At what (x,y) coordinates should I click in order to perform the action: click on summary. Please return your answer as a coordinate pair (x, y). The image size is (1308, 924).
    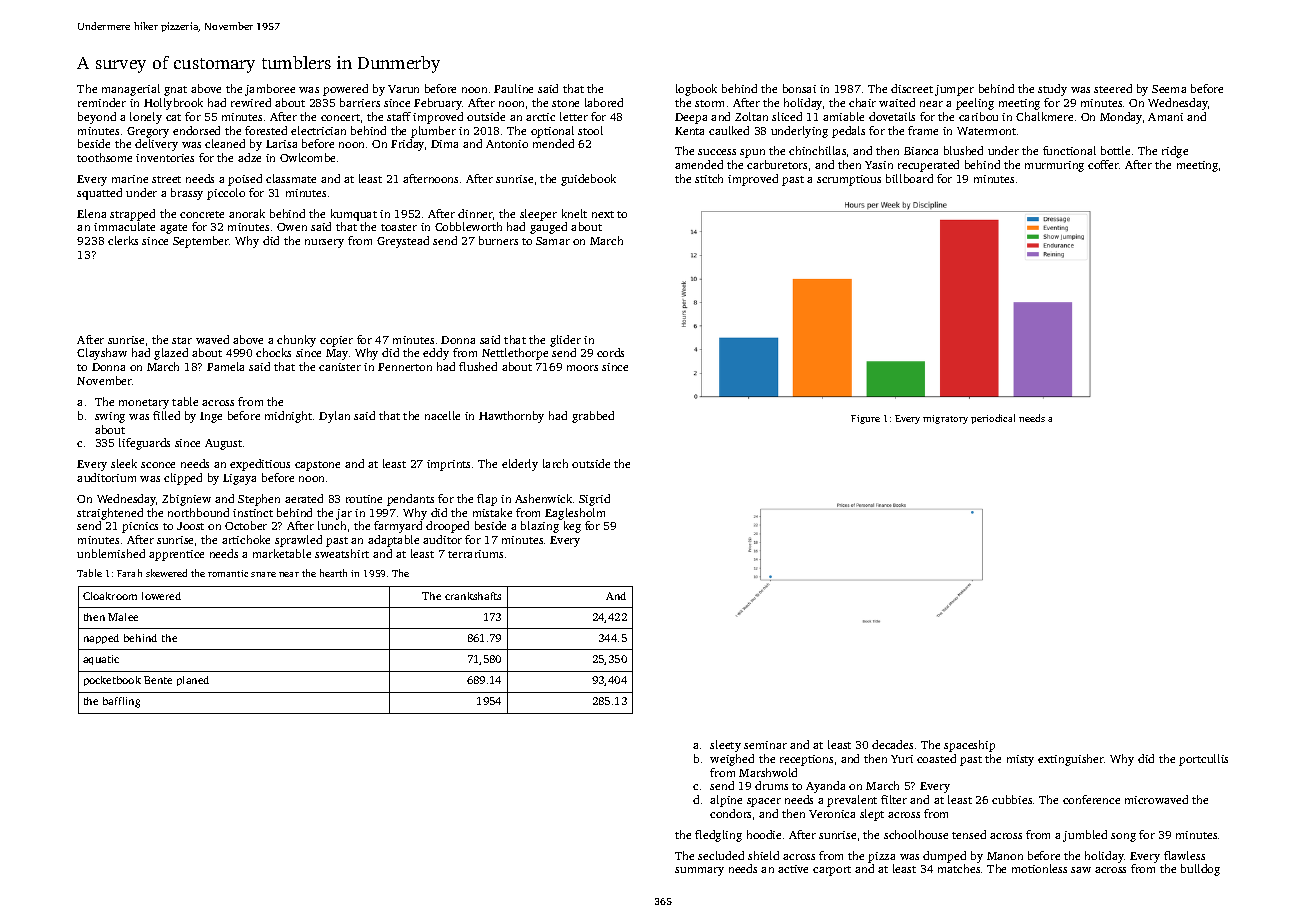
    Looking at the image, I should click on (699, 871).
